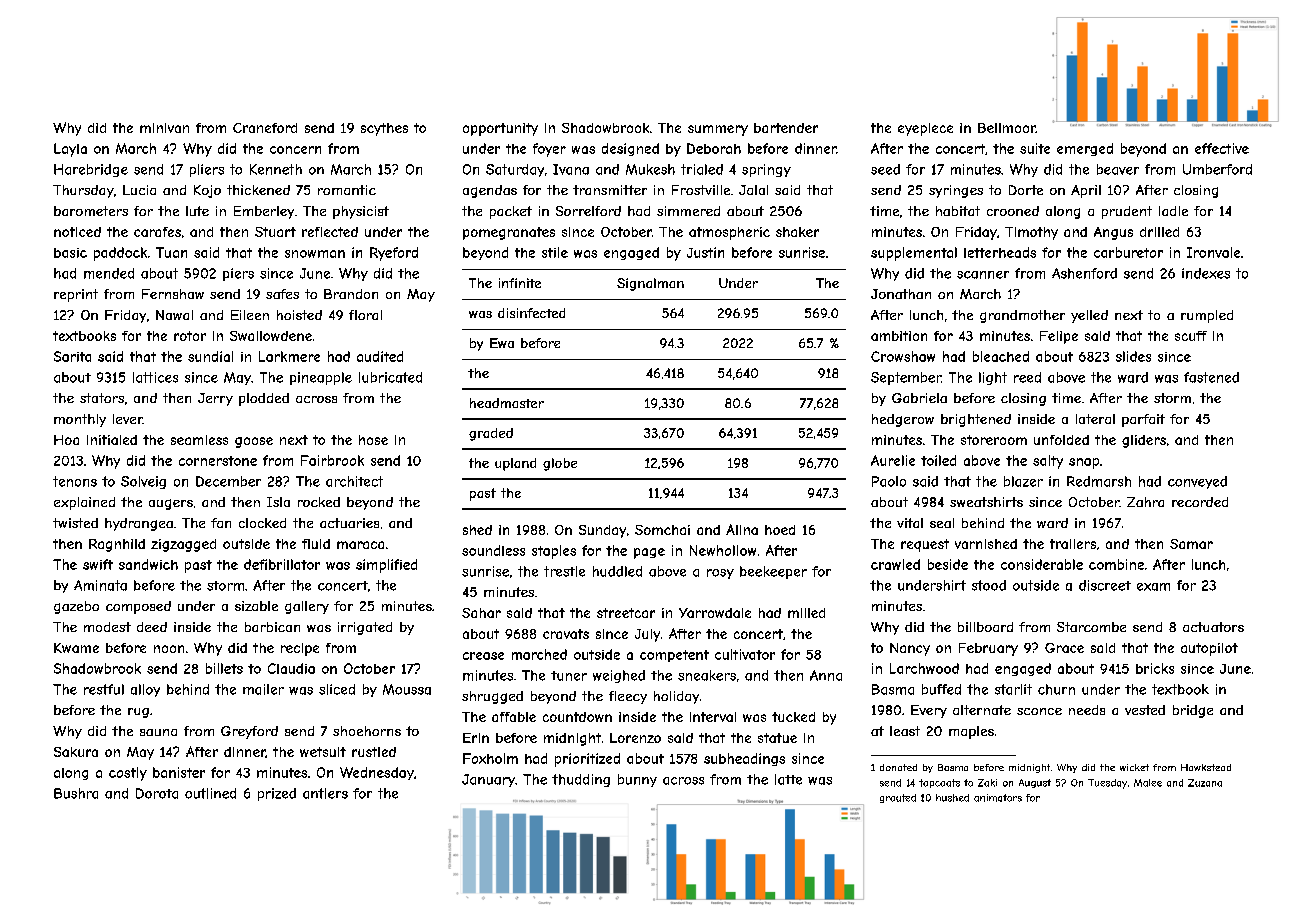 This image has height=924, width=1308. I want to click on bunny, so click(637, 780).
